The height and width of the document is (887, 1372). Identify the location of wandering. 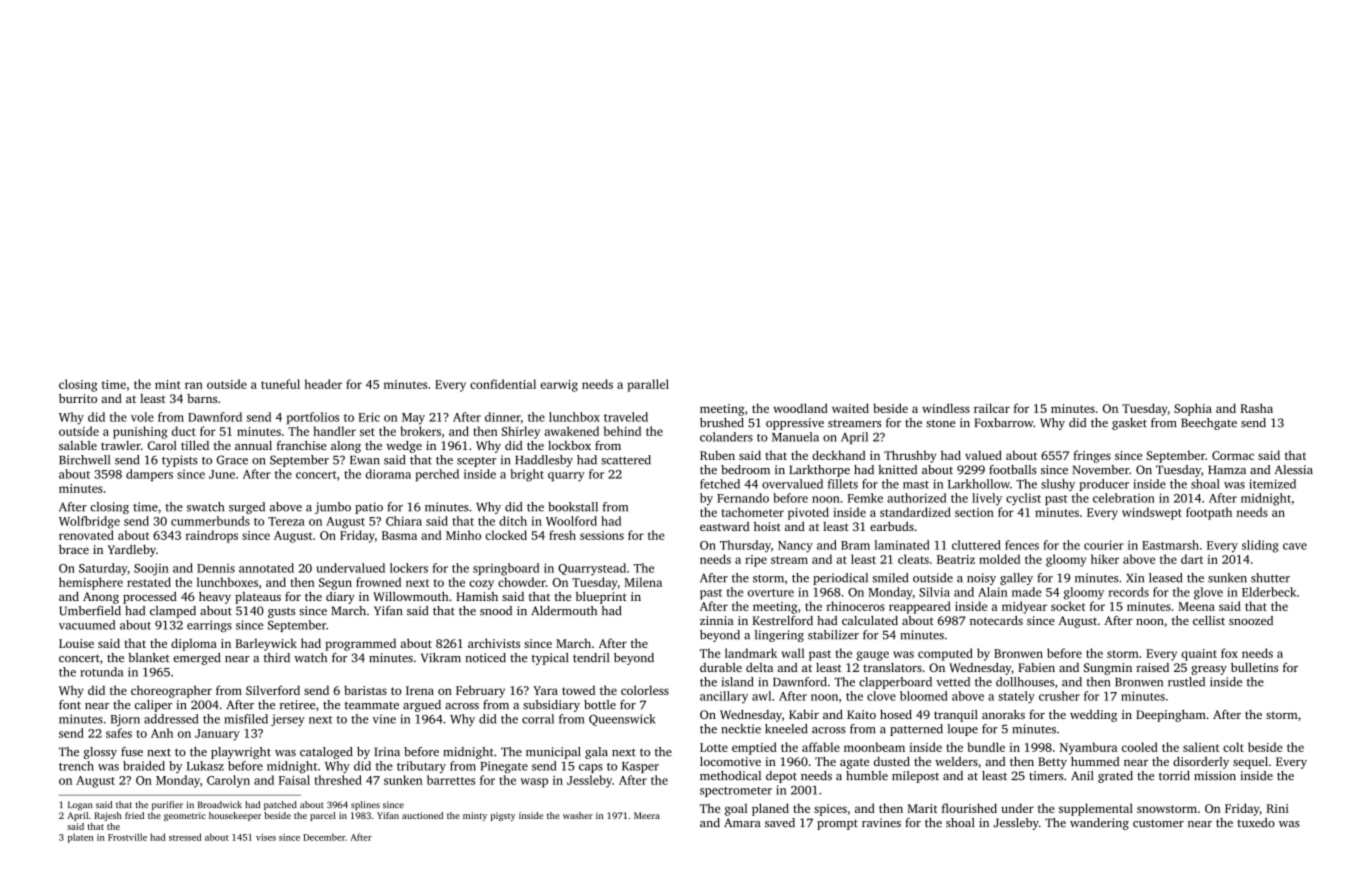
(1099, 824).
